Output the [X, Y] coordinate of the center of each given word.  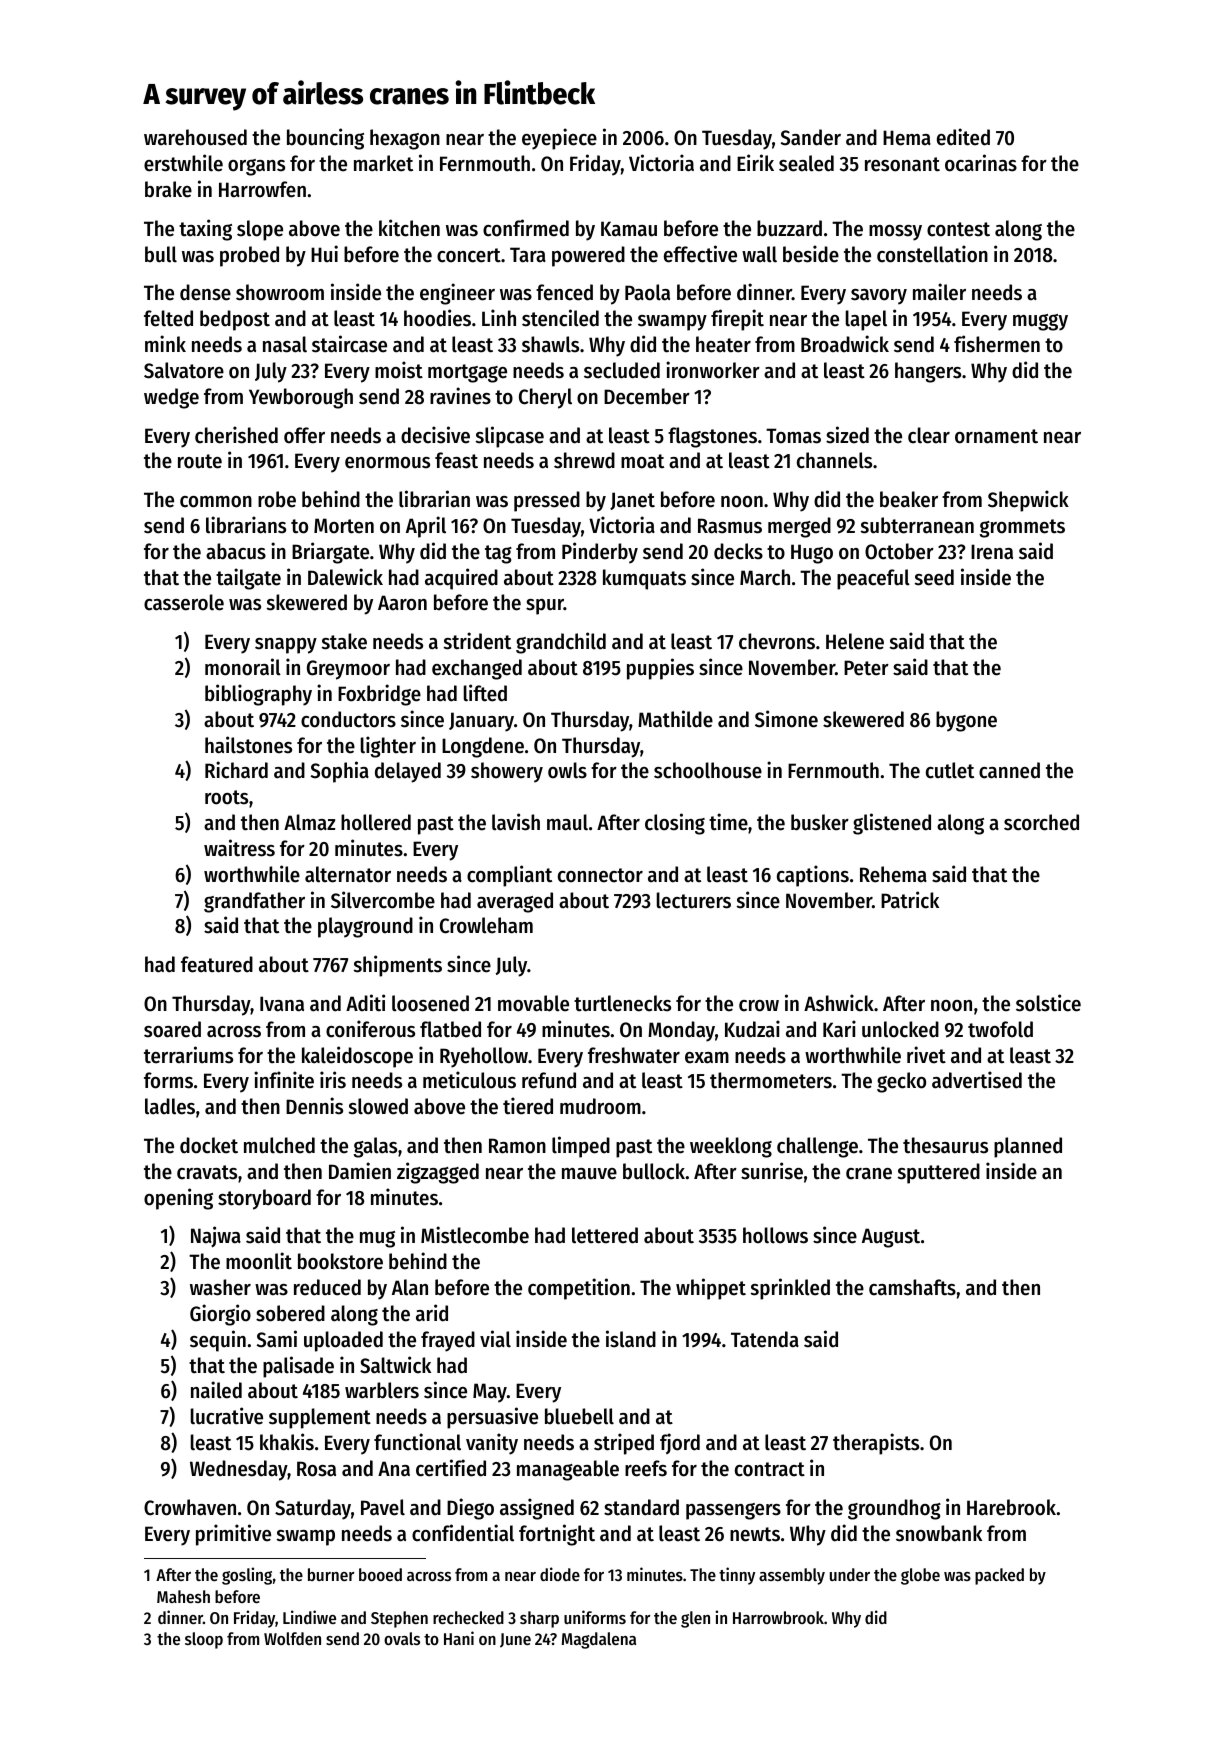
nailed [216, 1390]
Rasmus [730, 526]
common [216, 502]
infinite [284, 1080]
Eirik [755, 162]
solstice [1048, 1003]
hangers [928, 372]
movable [533, 1003]
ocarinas [981, 163]
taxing [205, 230]
